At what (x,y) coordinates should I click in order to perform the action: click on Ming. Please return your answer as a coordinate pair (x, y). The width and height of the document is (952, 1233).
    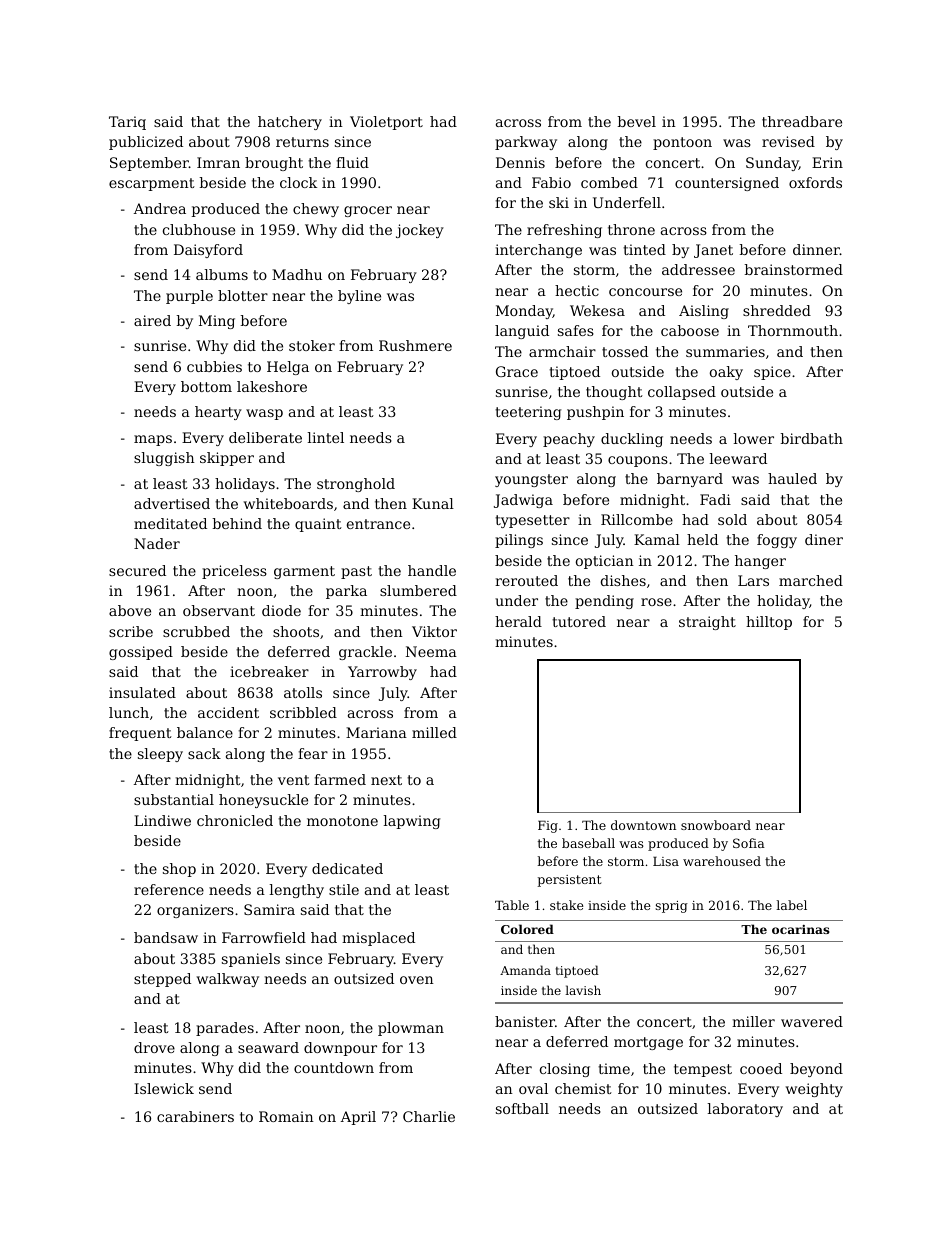
    Looking at the image, I should click on (217, 322).
